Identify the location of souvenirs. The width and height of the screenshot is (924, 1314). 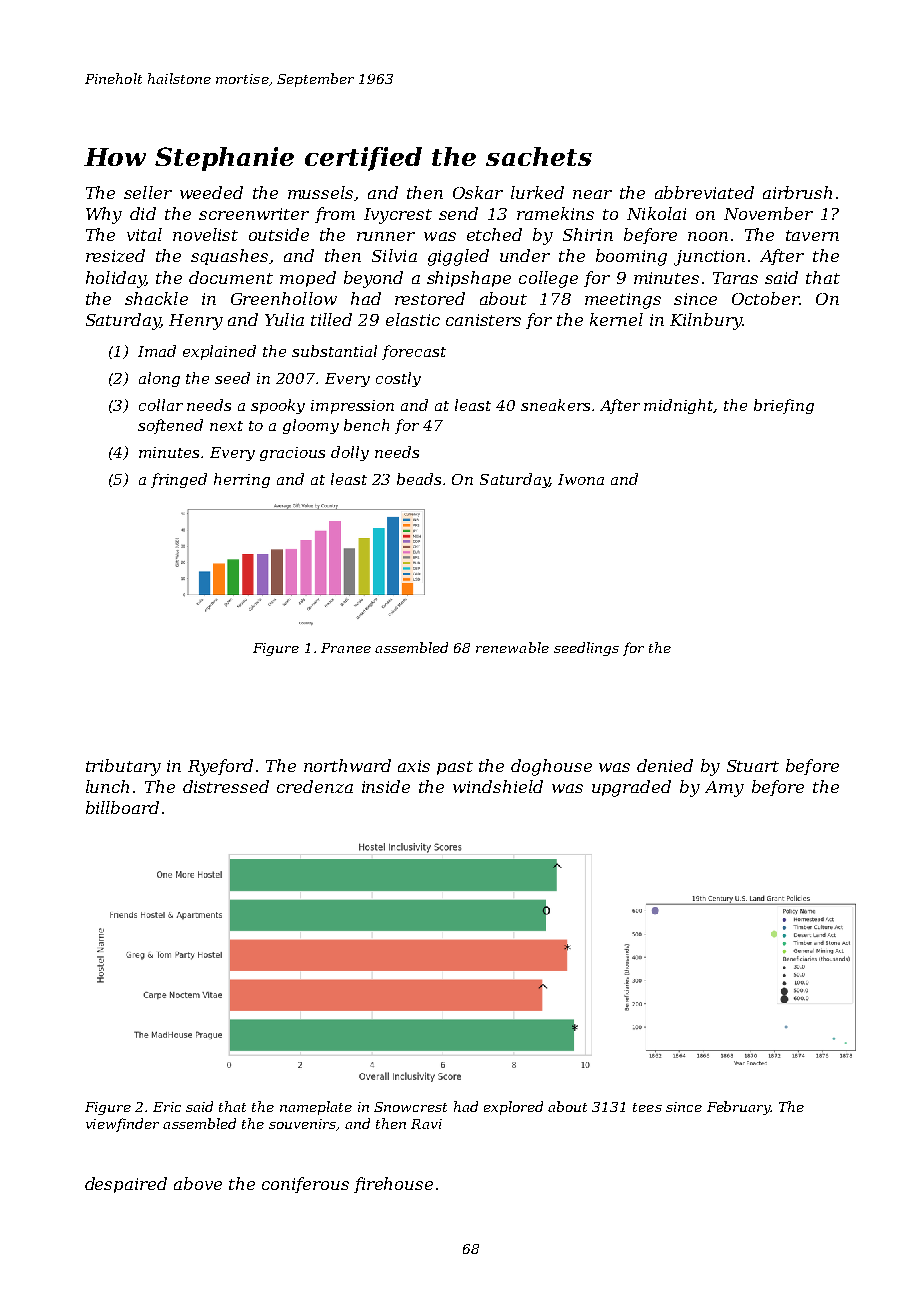
(302, 1124).
